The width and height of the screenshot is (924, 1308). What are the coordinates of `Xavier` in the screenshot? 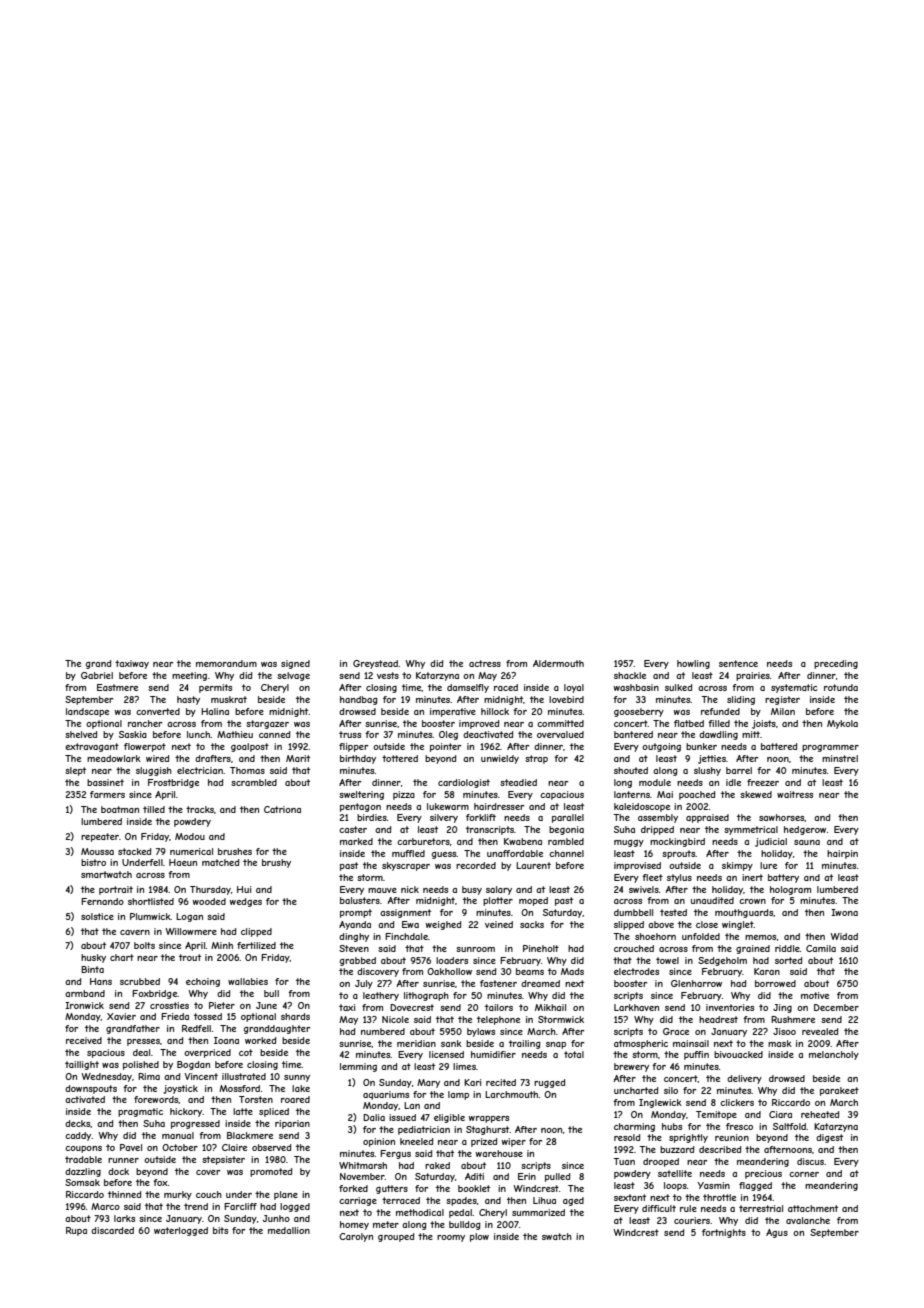 It's located at (121, 1016).
